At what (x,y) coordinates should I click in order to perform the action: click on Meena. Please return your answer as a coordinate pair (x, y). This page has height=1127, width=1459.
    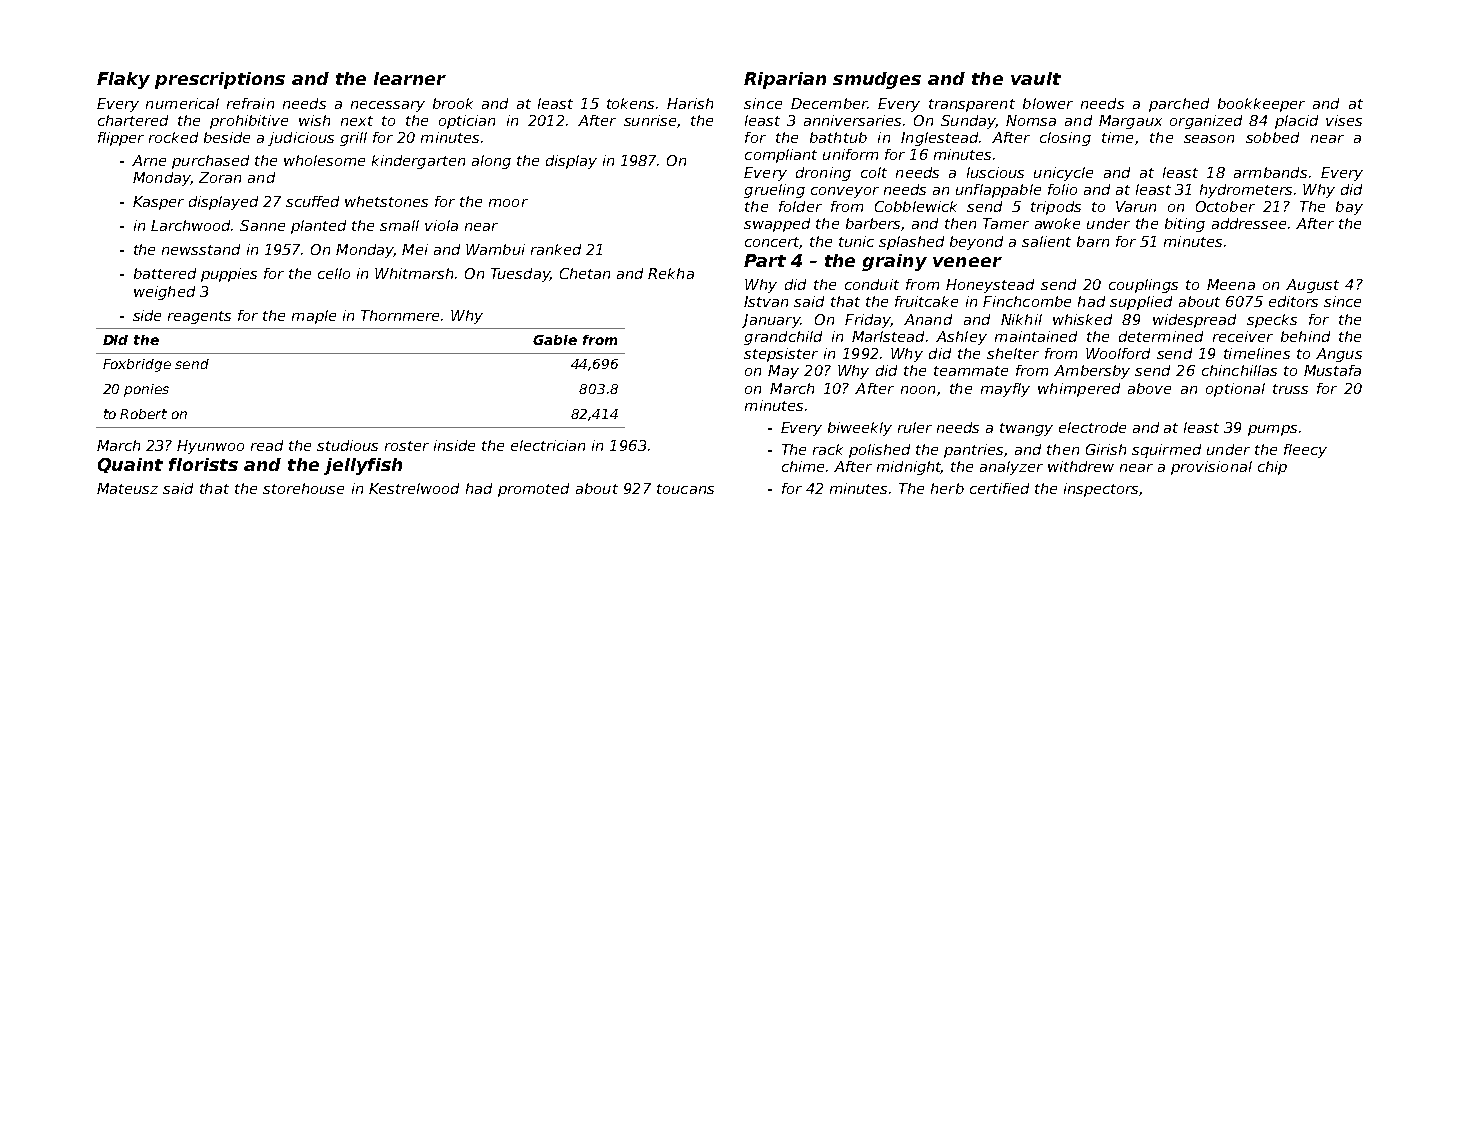
    Looking at the image, I should click on (1231, 284).
